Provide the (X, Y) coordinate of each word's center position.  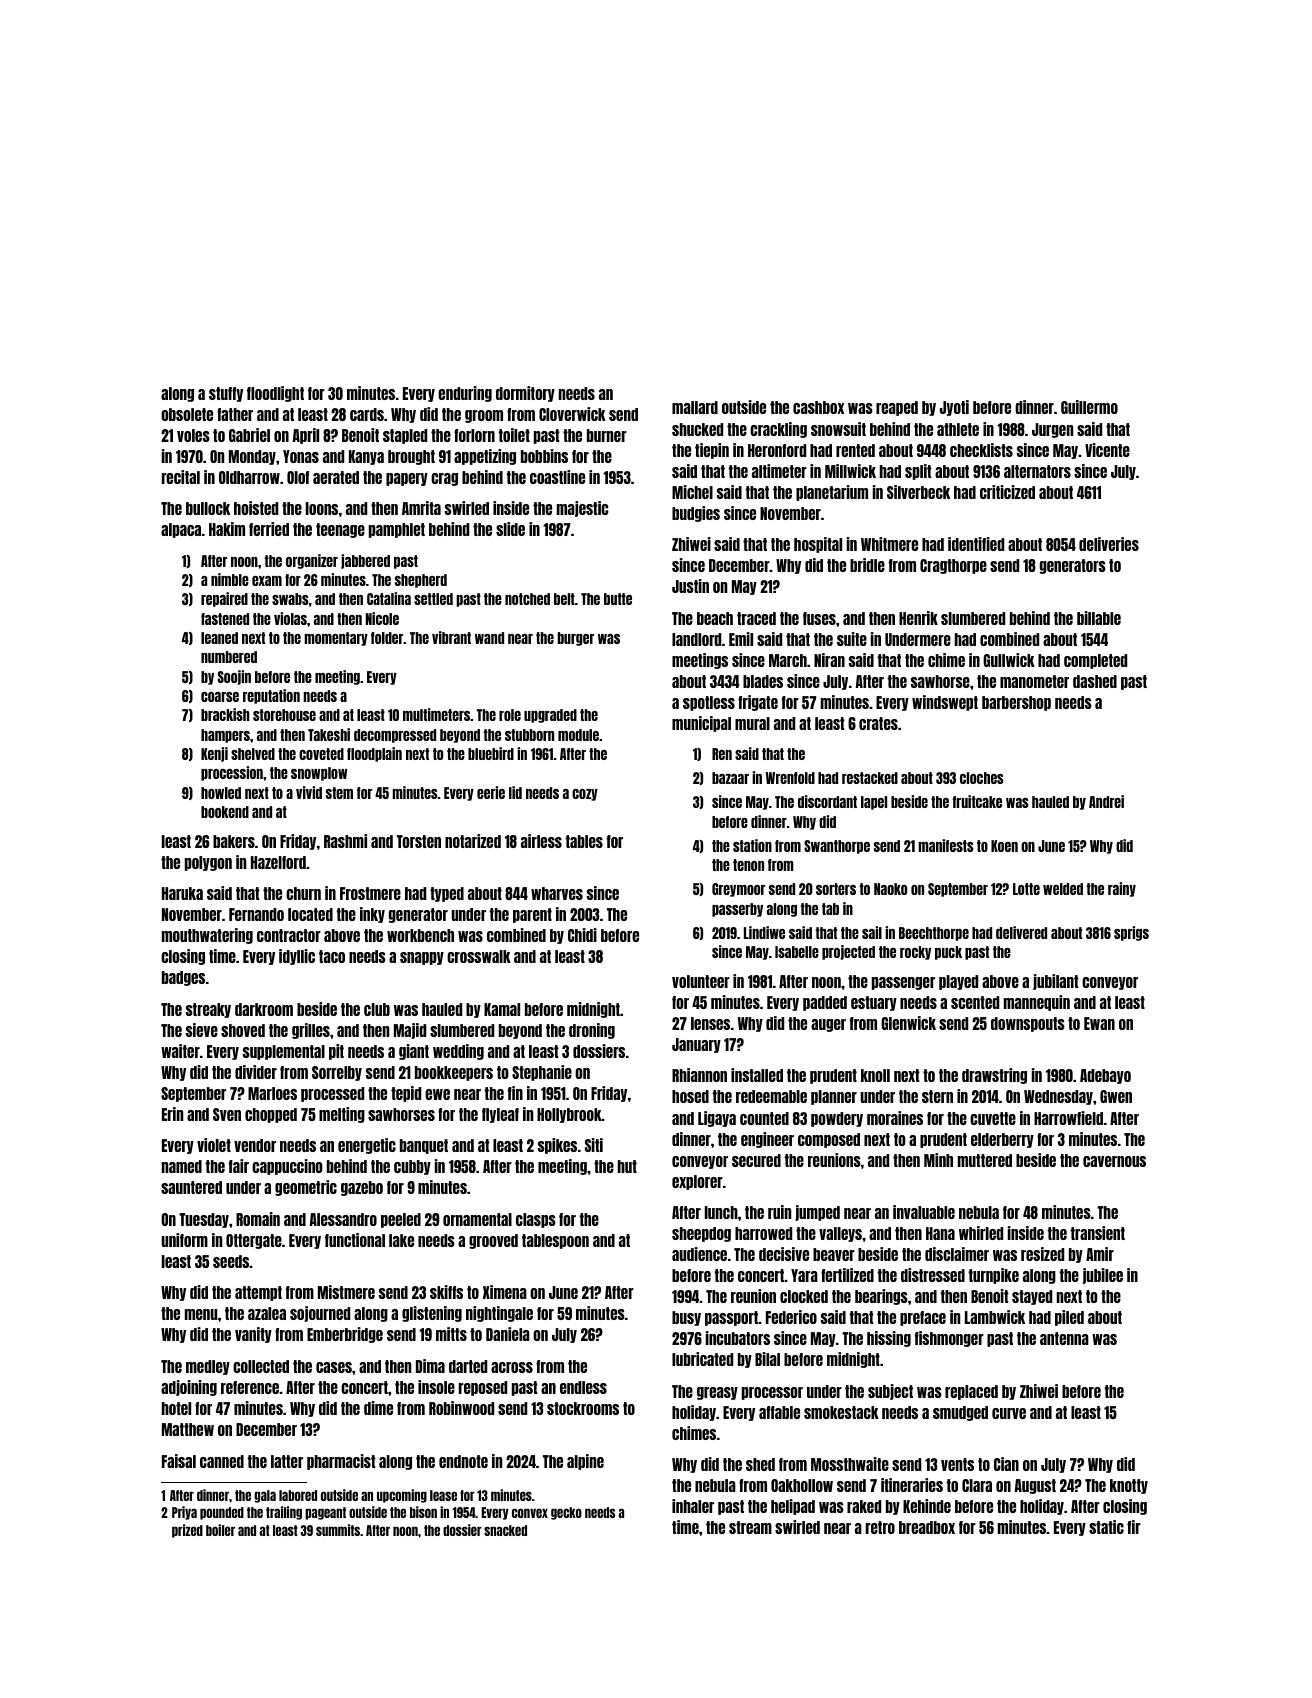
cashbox (818, 407)
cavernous (1114, 1161)
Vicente (1107, 450)
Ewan (1099, 1023)
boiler (220, 1530)
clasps (536, 1220)
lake (401, 1240)
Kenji (214, 754)
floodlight (275, 394)
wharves (557, 893)
